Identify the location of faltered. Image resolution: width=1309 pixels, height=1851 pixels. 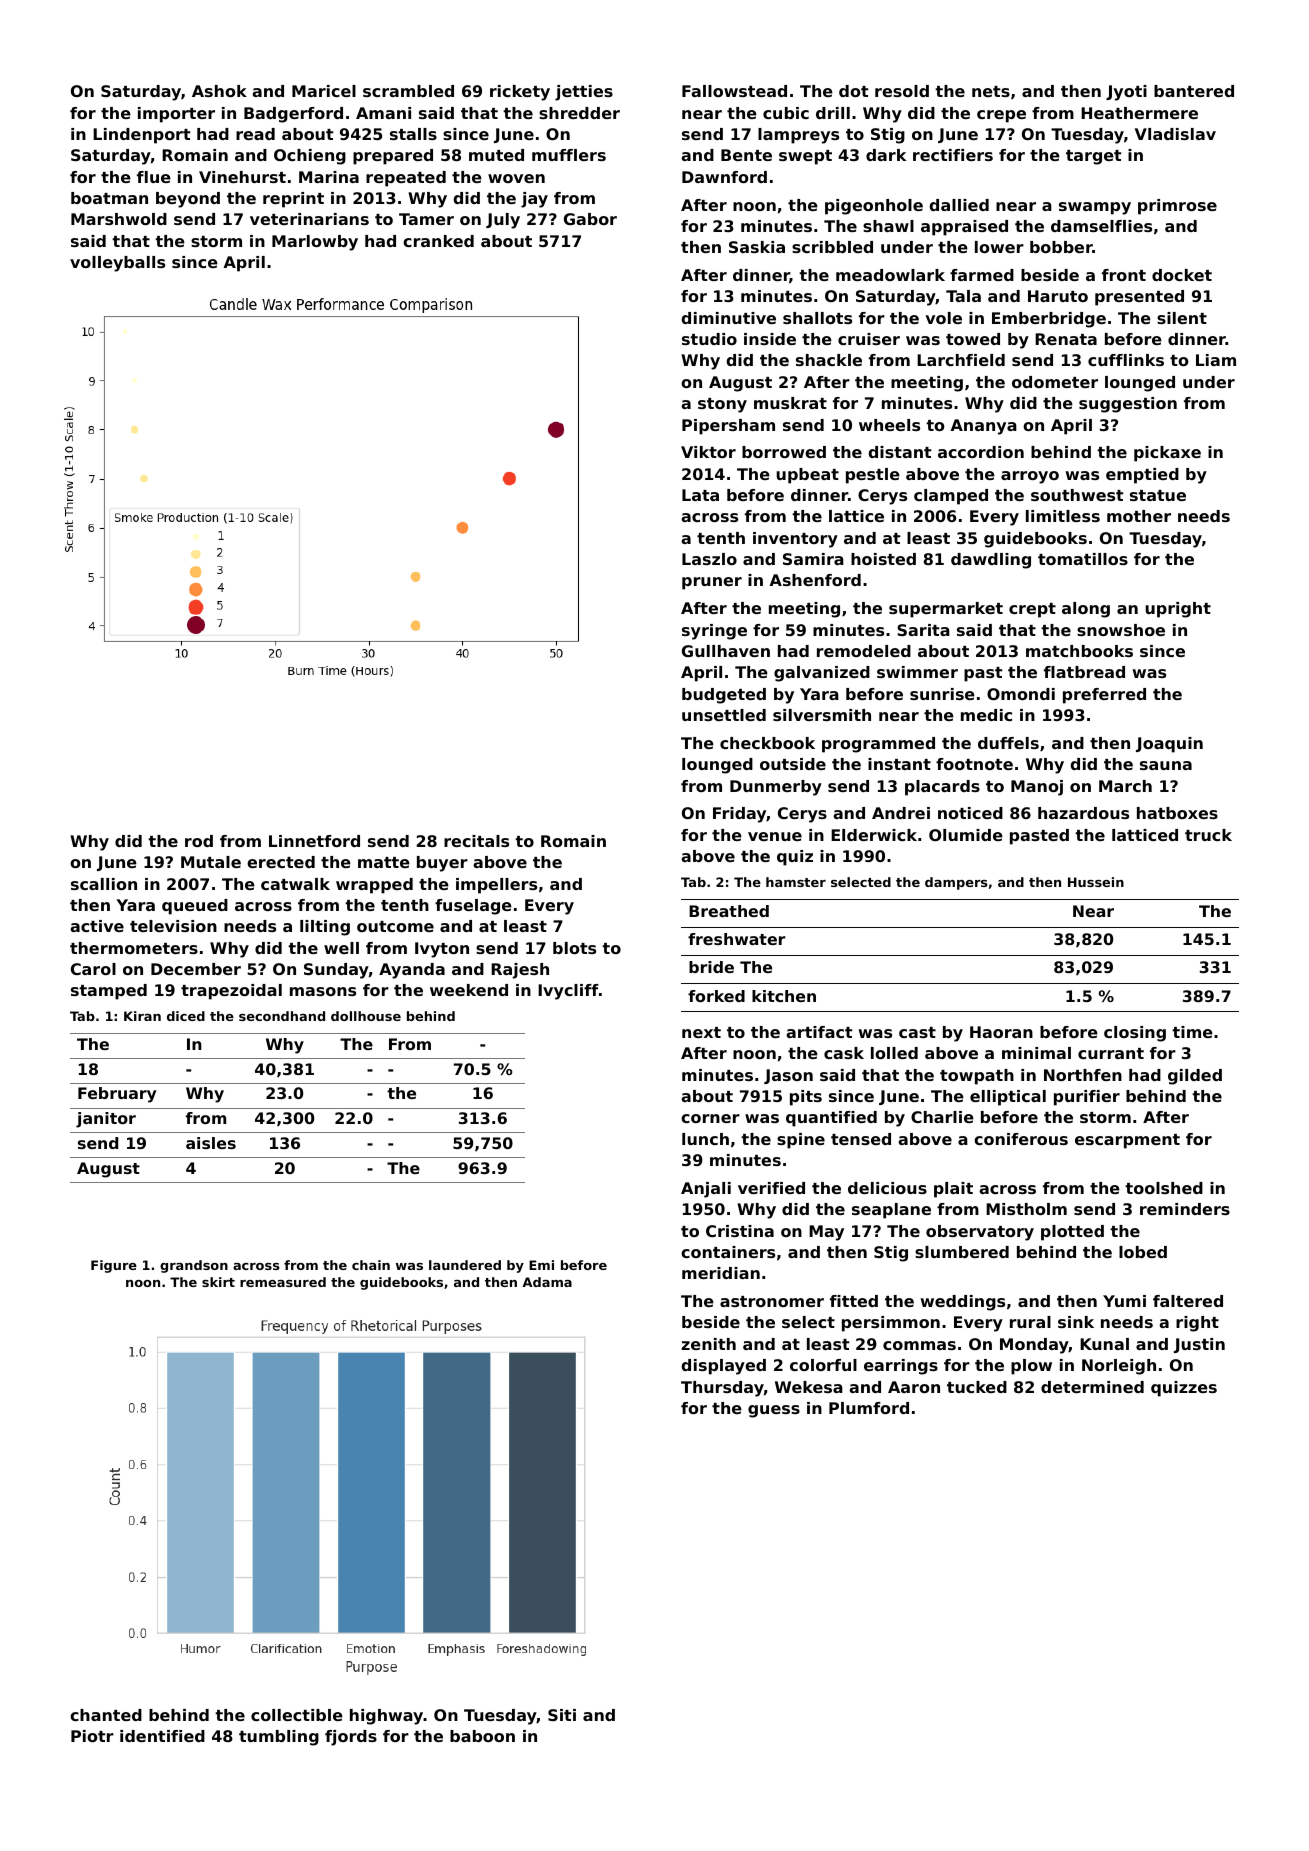
(1188, 1301).
